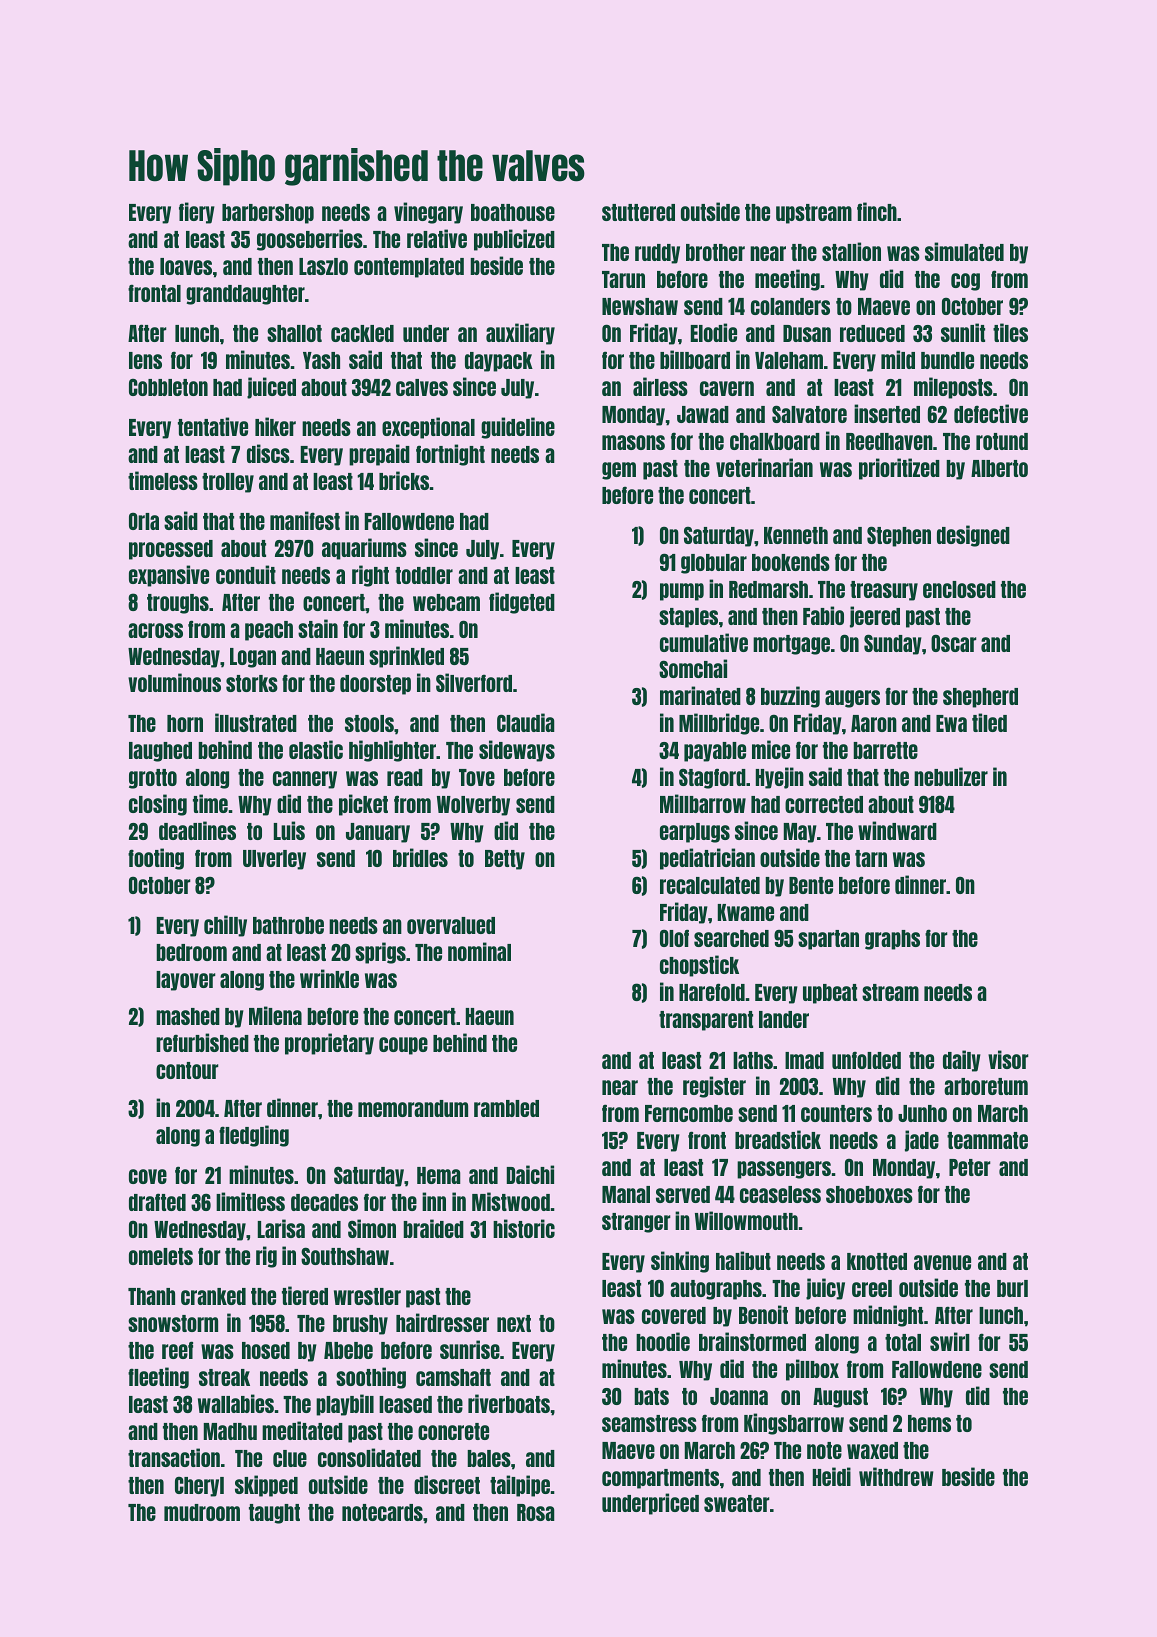 This screenshot has width=1157, height=1637. I want to click on reduced, so click(872, 333).
